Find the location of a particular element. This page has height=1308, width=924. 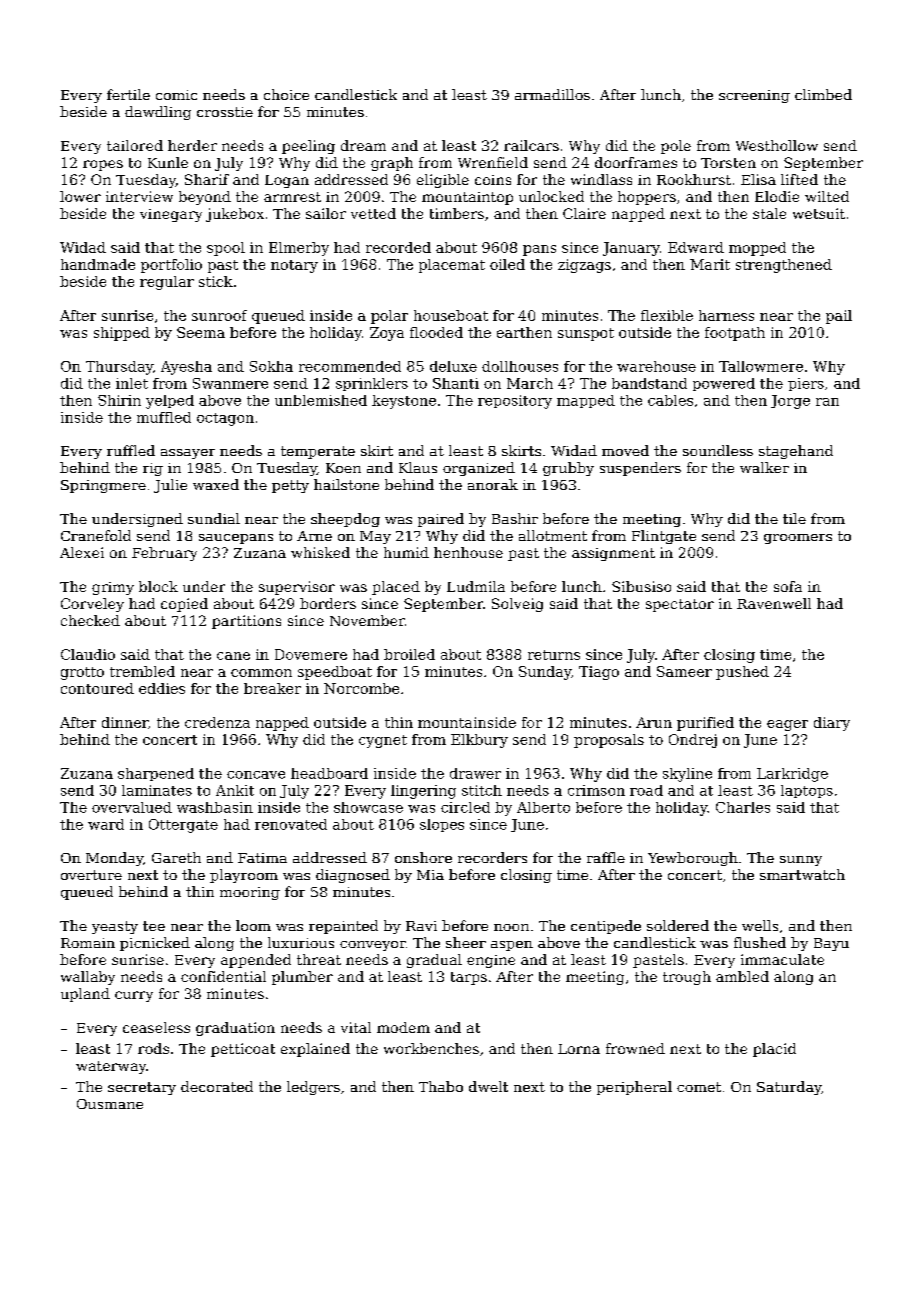

sunny is located at coordinates (801, 861).
